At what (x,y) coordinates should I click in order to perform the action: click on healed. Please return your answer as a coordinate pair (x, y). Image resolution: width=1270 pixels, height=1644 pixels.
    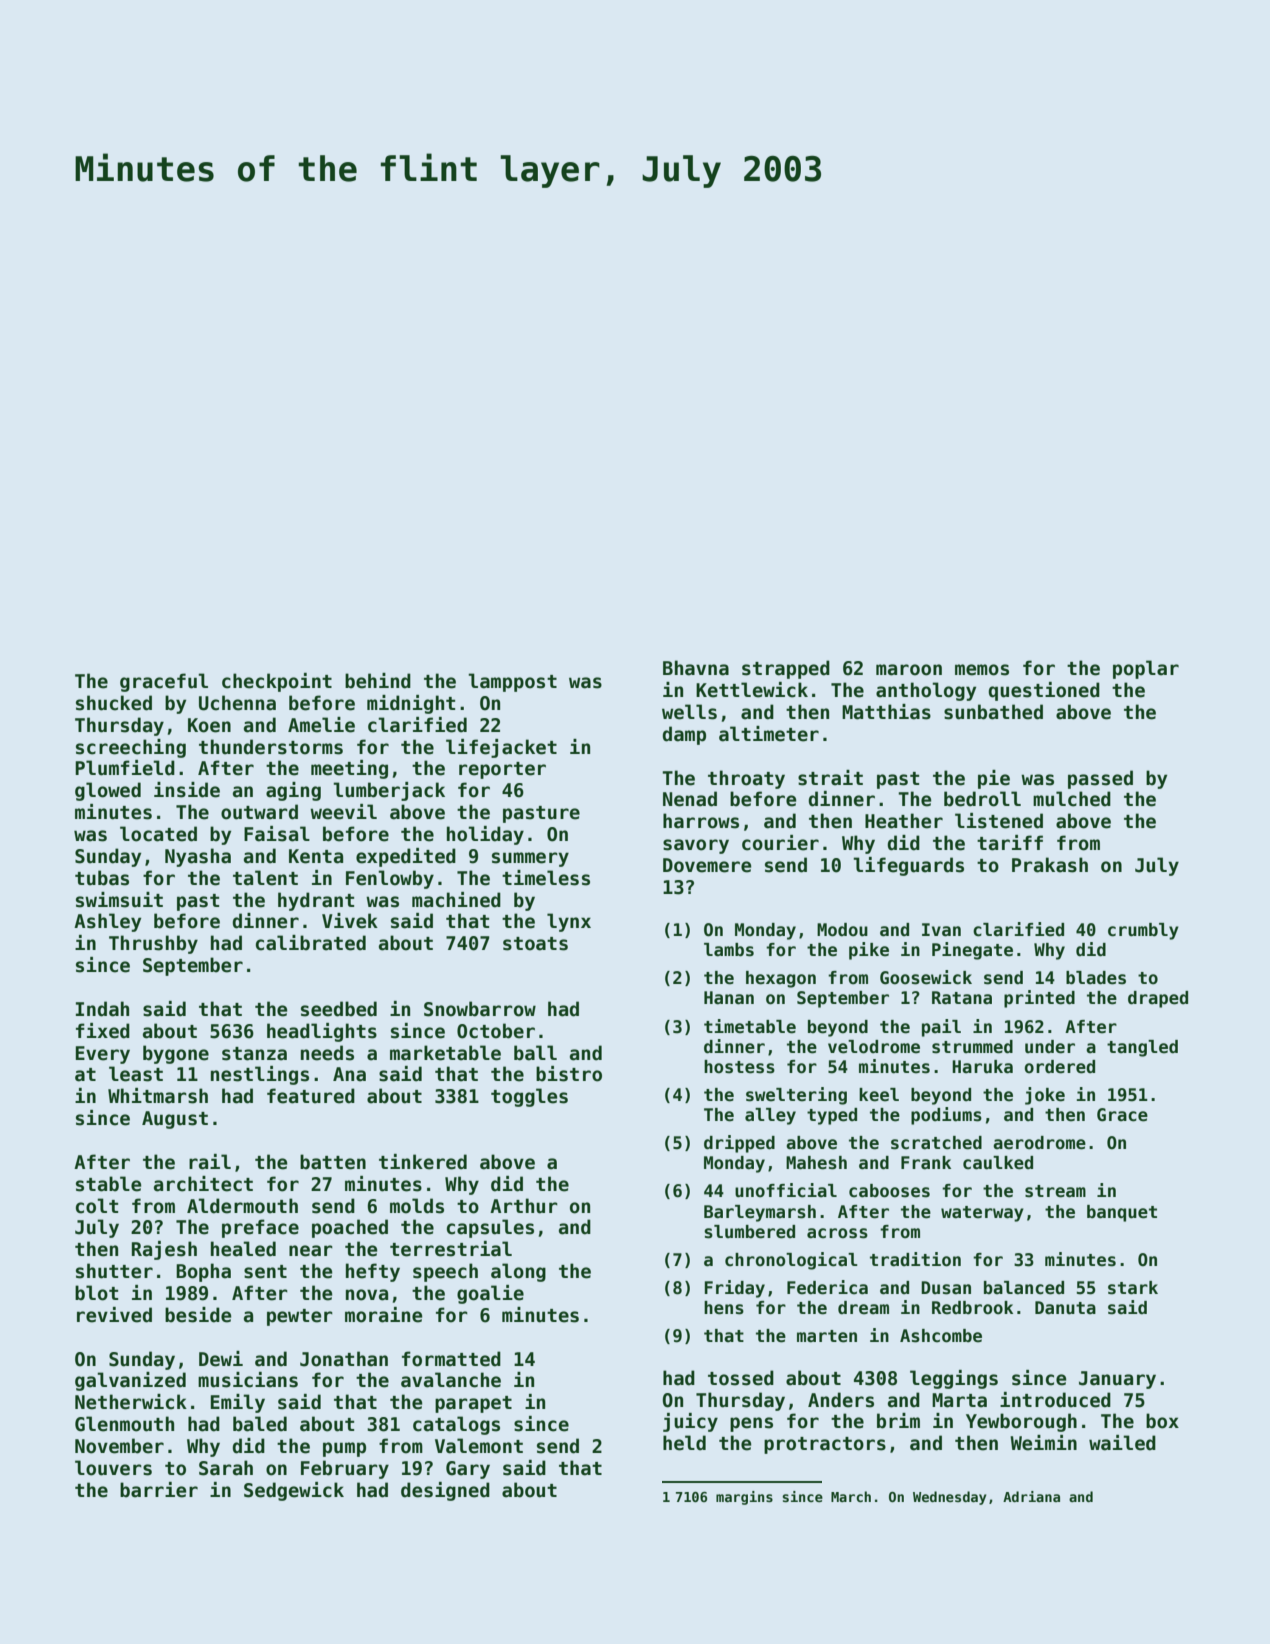
    Looking at the image, I should click on (243, 1249).
